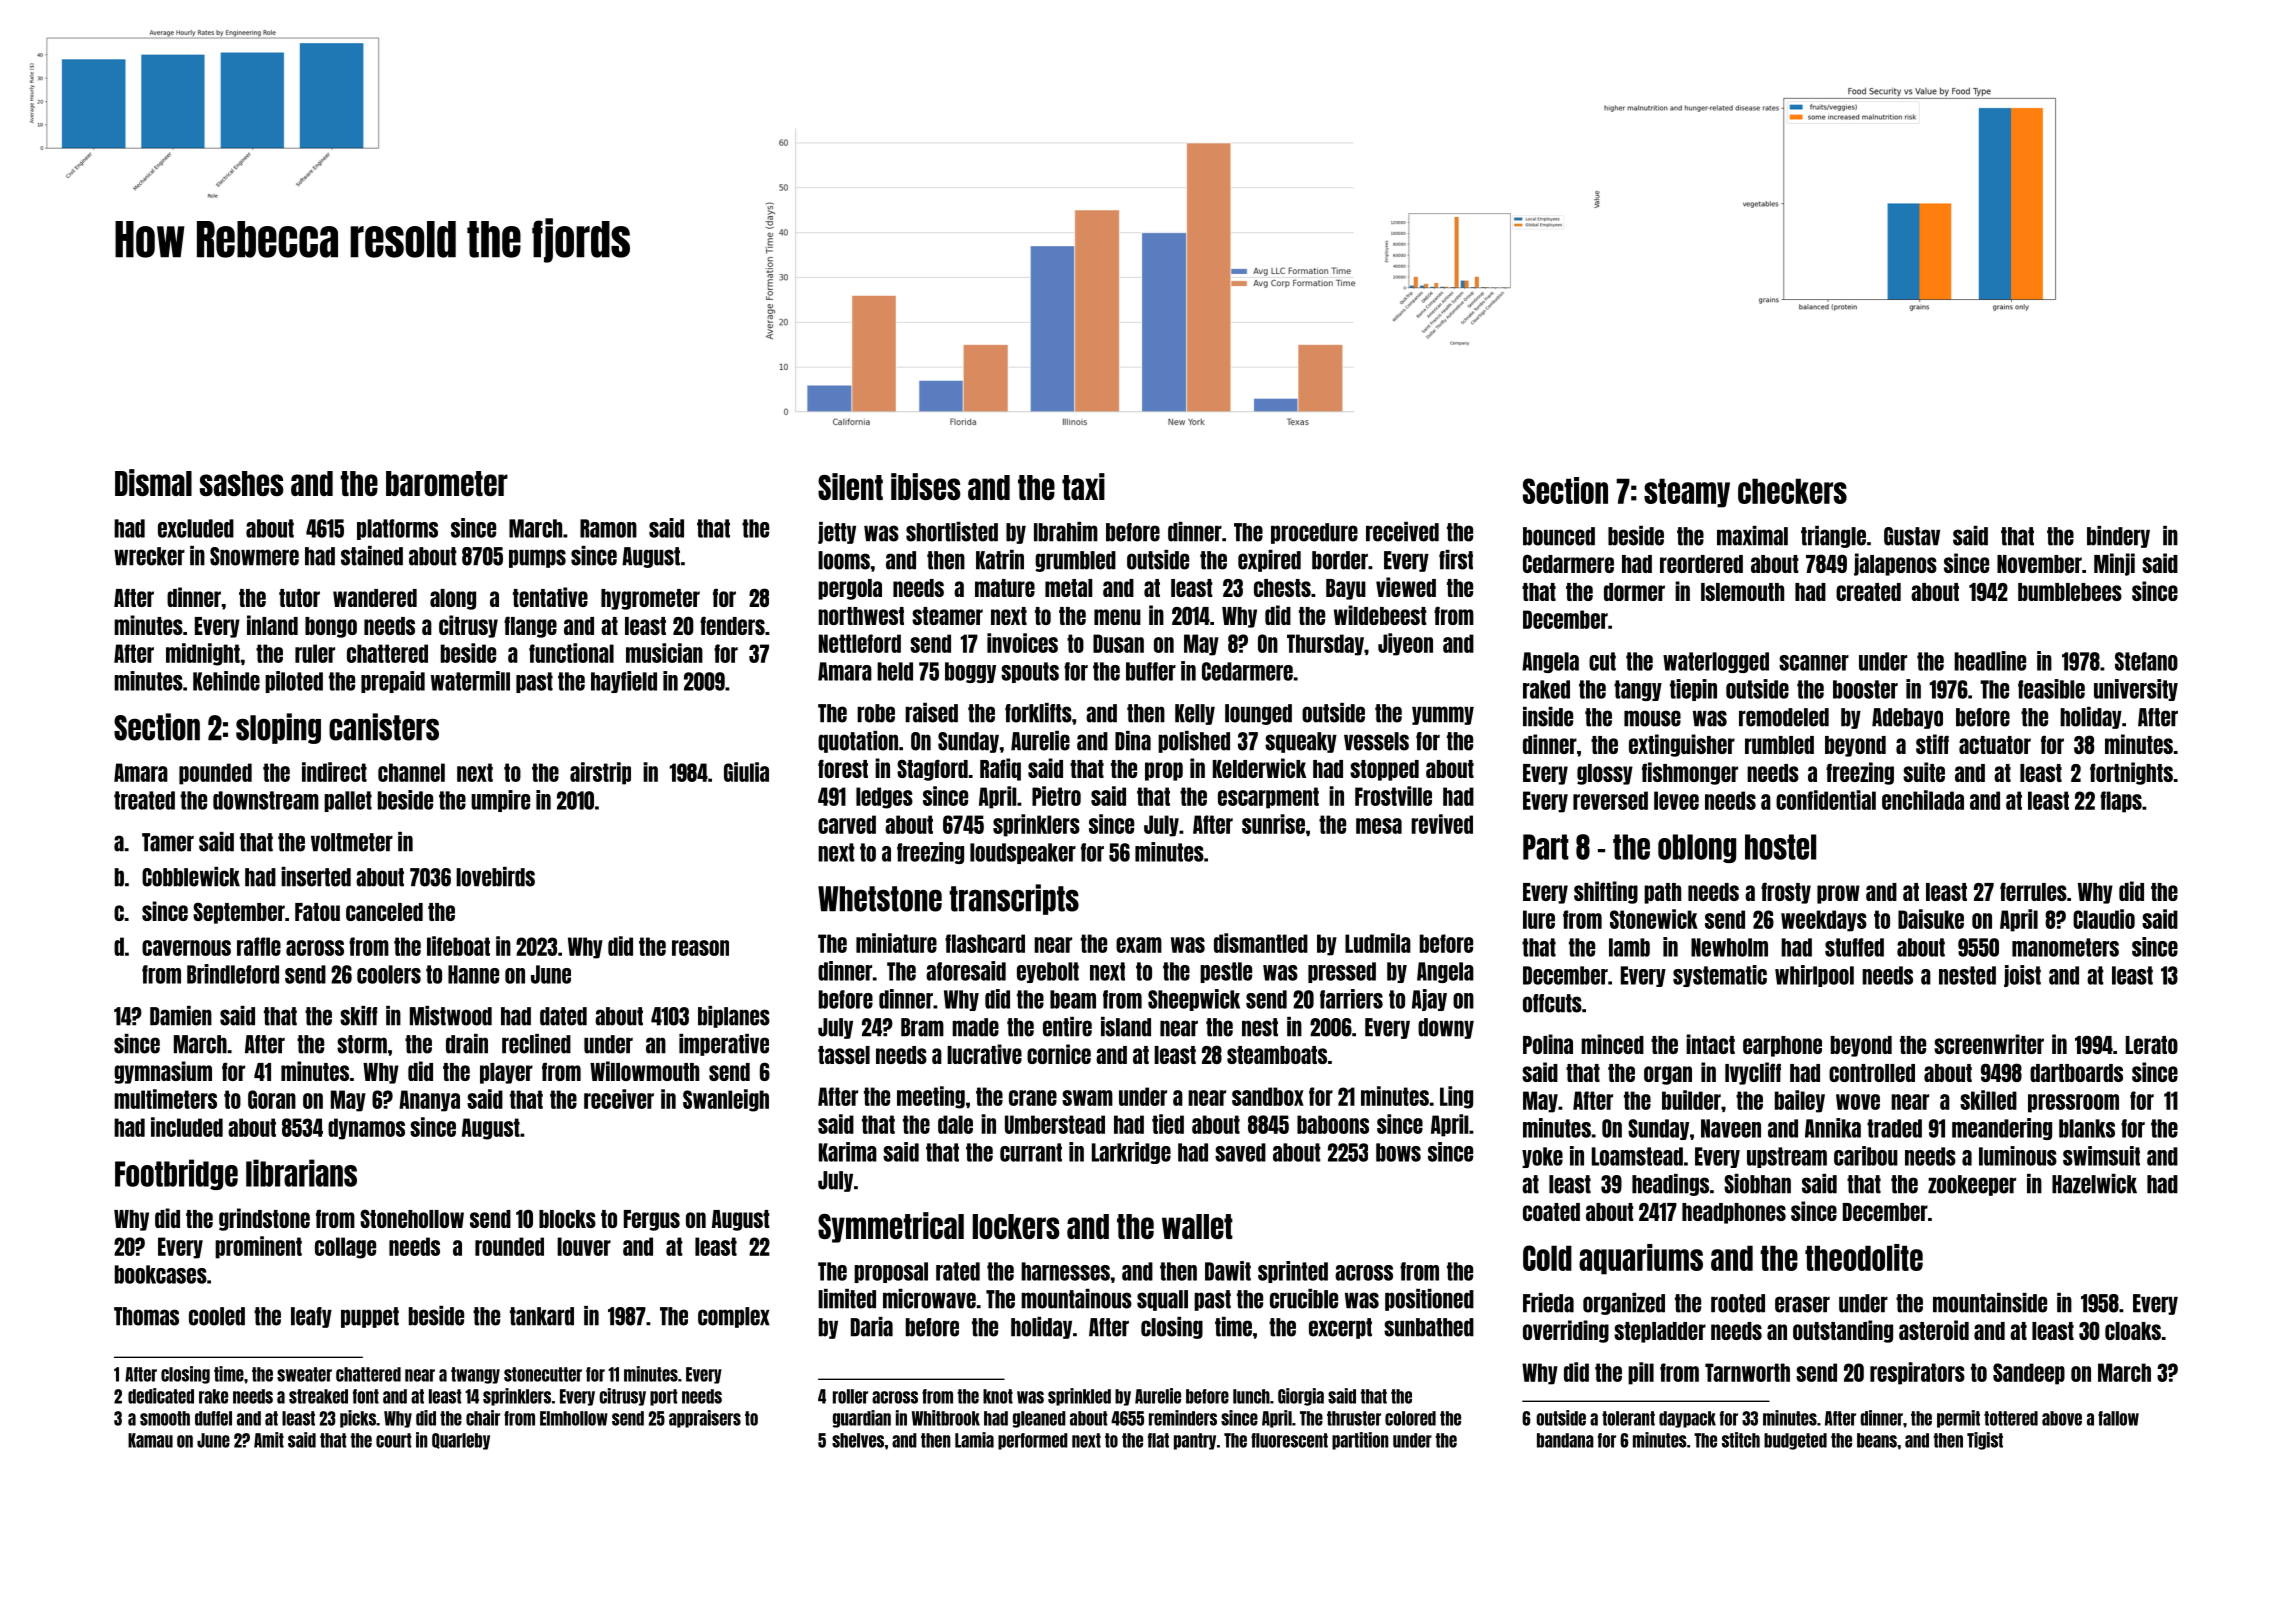 The width and height of the screenshot is (2292, 1620). What do you see at coordinates (850, 486) in the screenshot?
I see `Silent` at bounding box center [850, 486].
